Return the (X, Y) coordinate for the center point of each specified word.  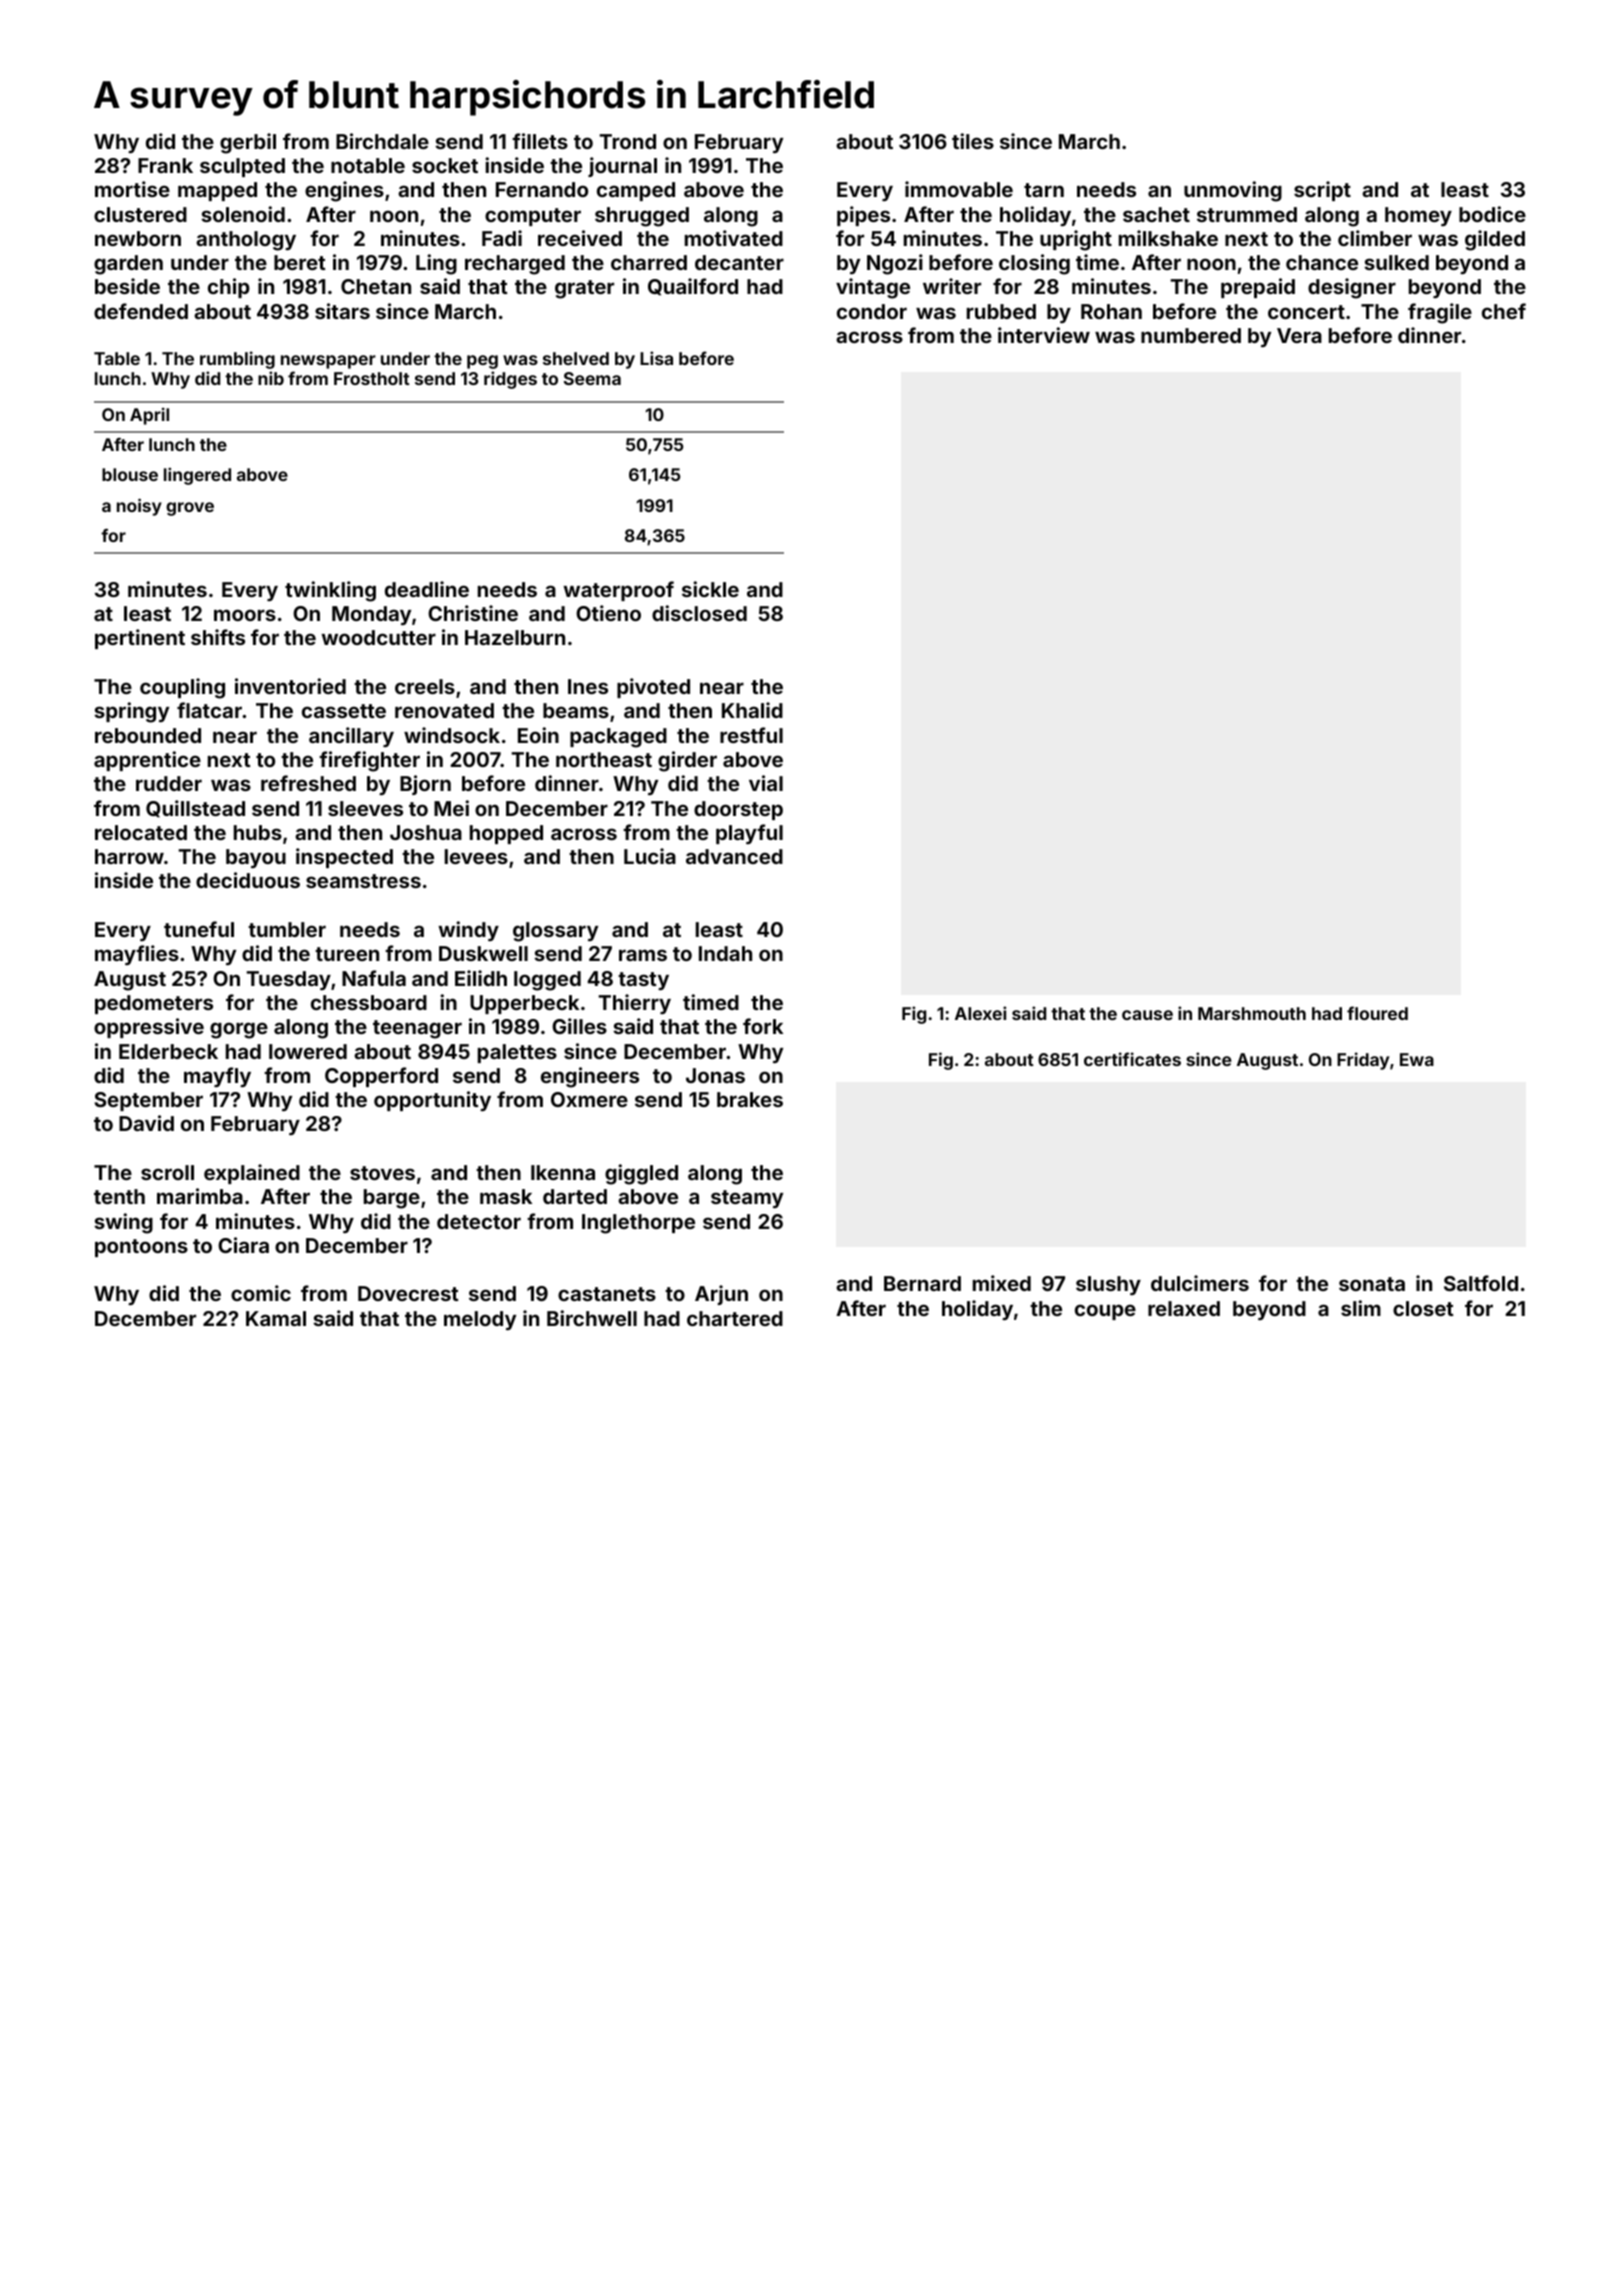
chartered (735, 1318)
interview (1044, 335)
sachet (1156, 214)
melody (480, 1320)
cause (1147, 1015)
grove (190, 509)
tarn (1044, 190)
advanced (734, 856)
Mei (451, 808)
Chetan (376, 286)
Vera (1299, 335)
